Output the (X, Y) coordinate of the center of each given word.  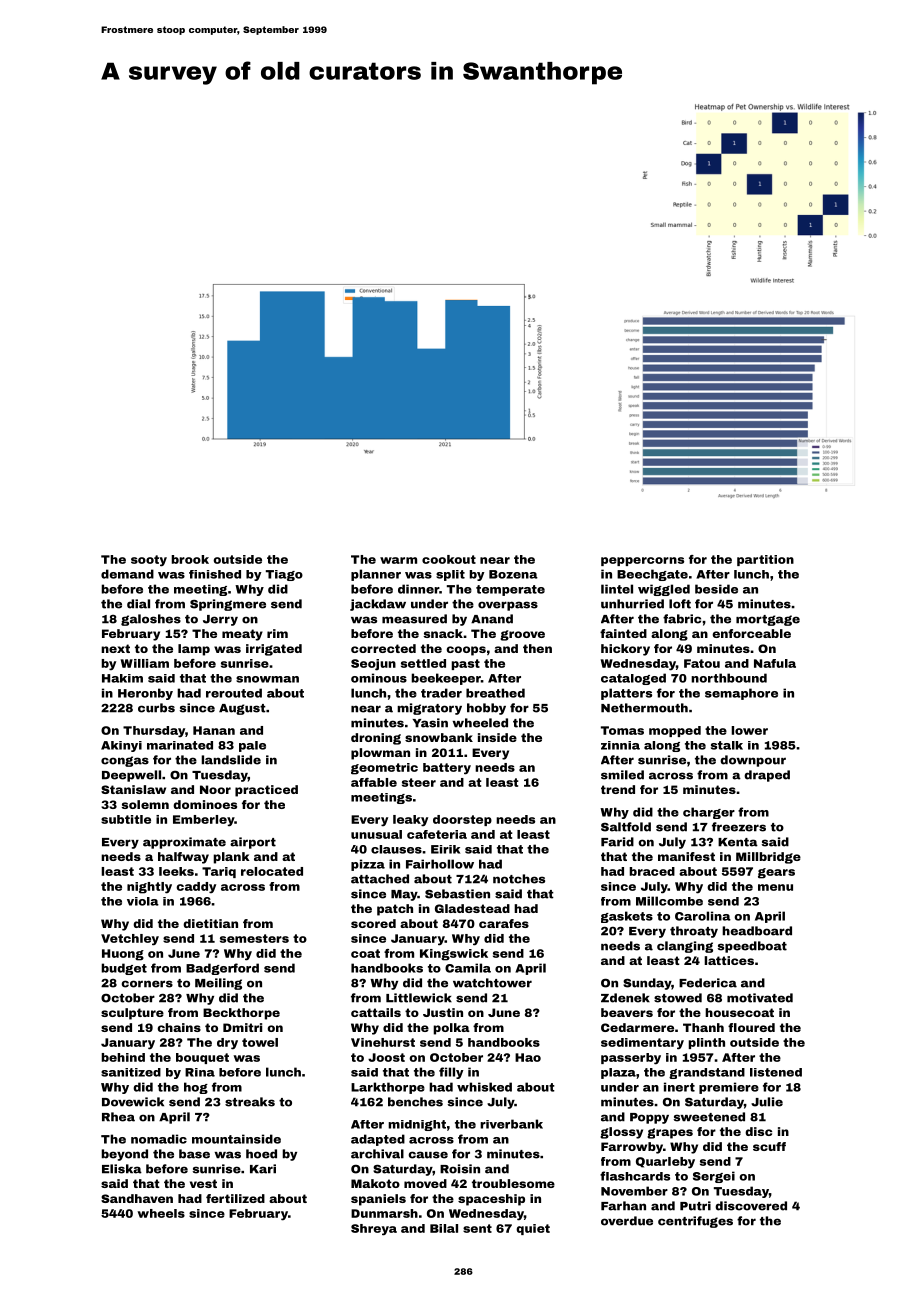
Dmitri (242, 1027)
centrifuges (695, 1222)
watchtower (492, 983)
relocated (272, 871)
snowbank (439, 737)
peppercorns (642, 561)
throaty (694, 932)
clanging (685, 947)
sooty (149, 561)
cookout (449, 559)
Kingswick (454, 955)
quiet (533, 1229)
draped (767, 776)
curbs (156, 708)
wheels (161, 1213)
